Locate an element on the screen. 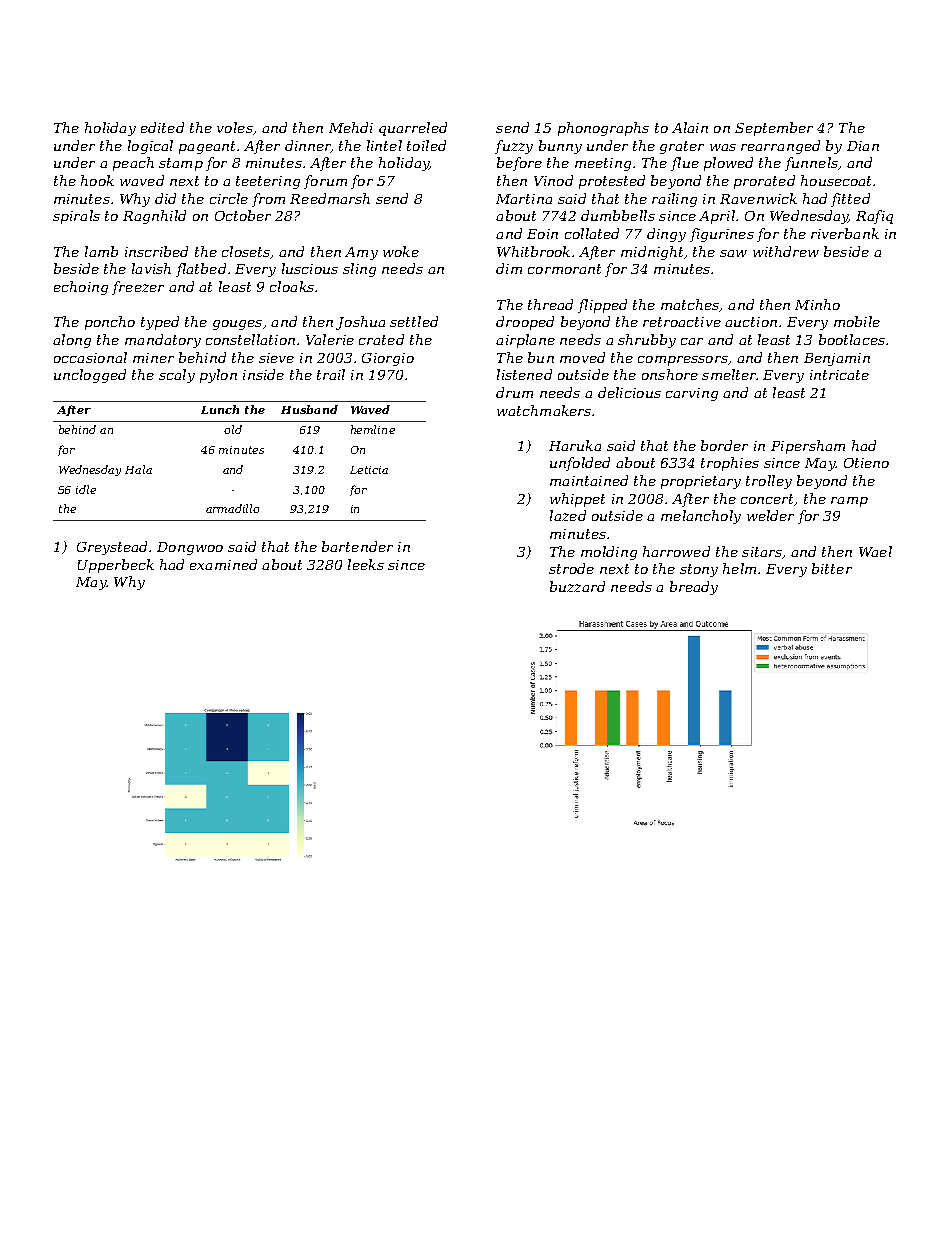 This screenshot has width=952, height=1233. Dian is located at coordinates (863, 146).
